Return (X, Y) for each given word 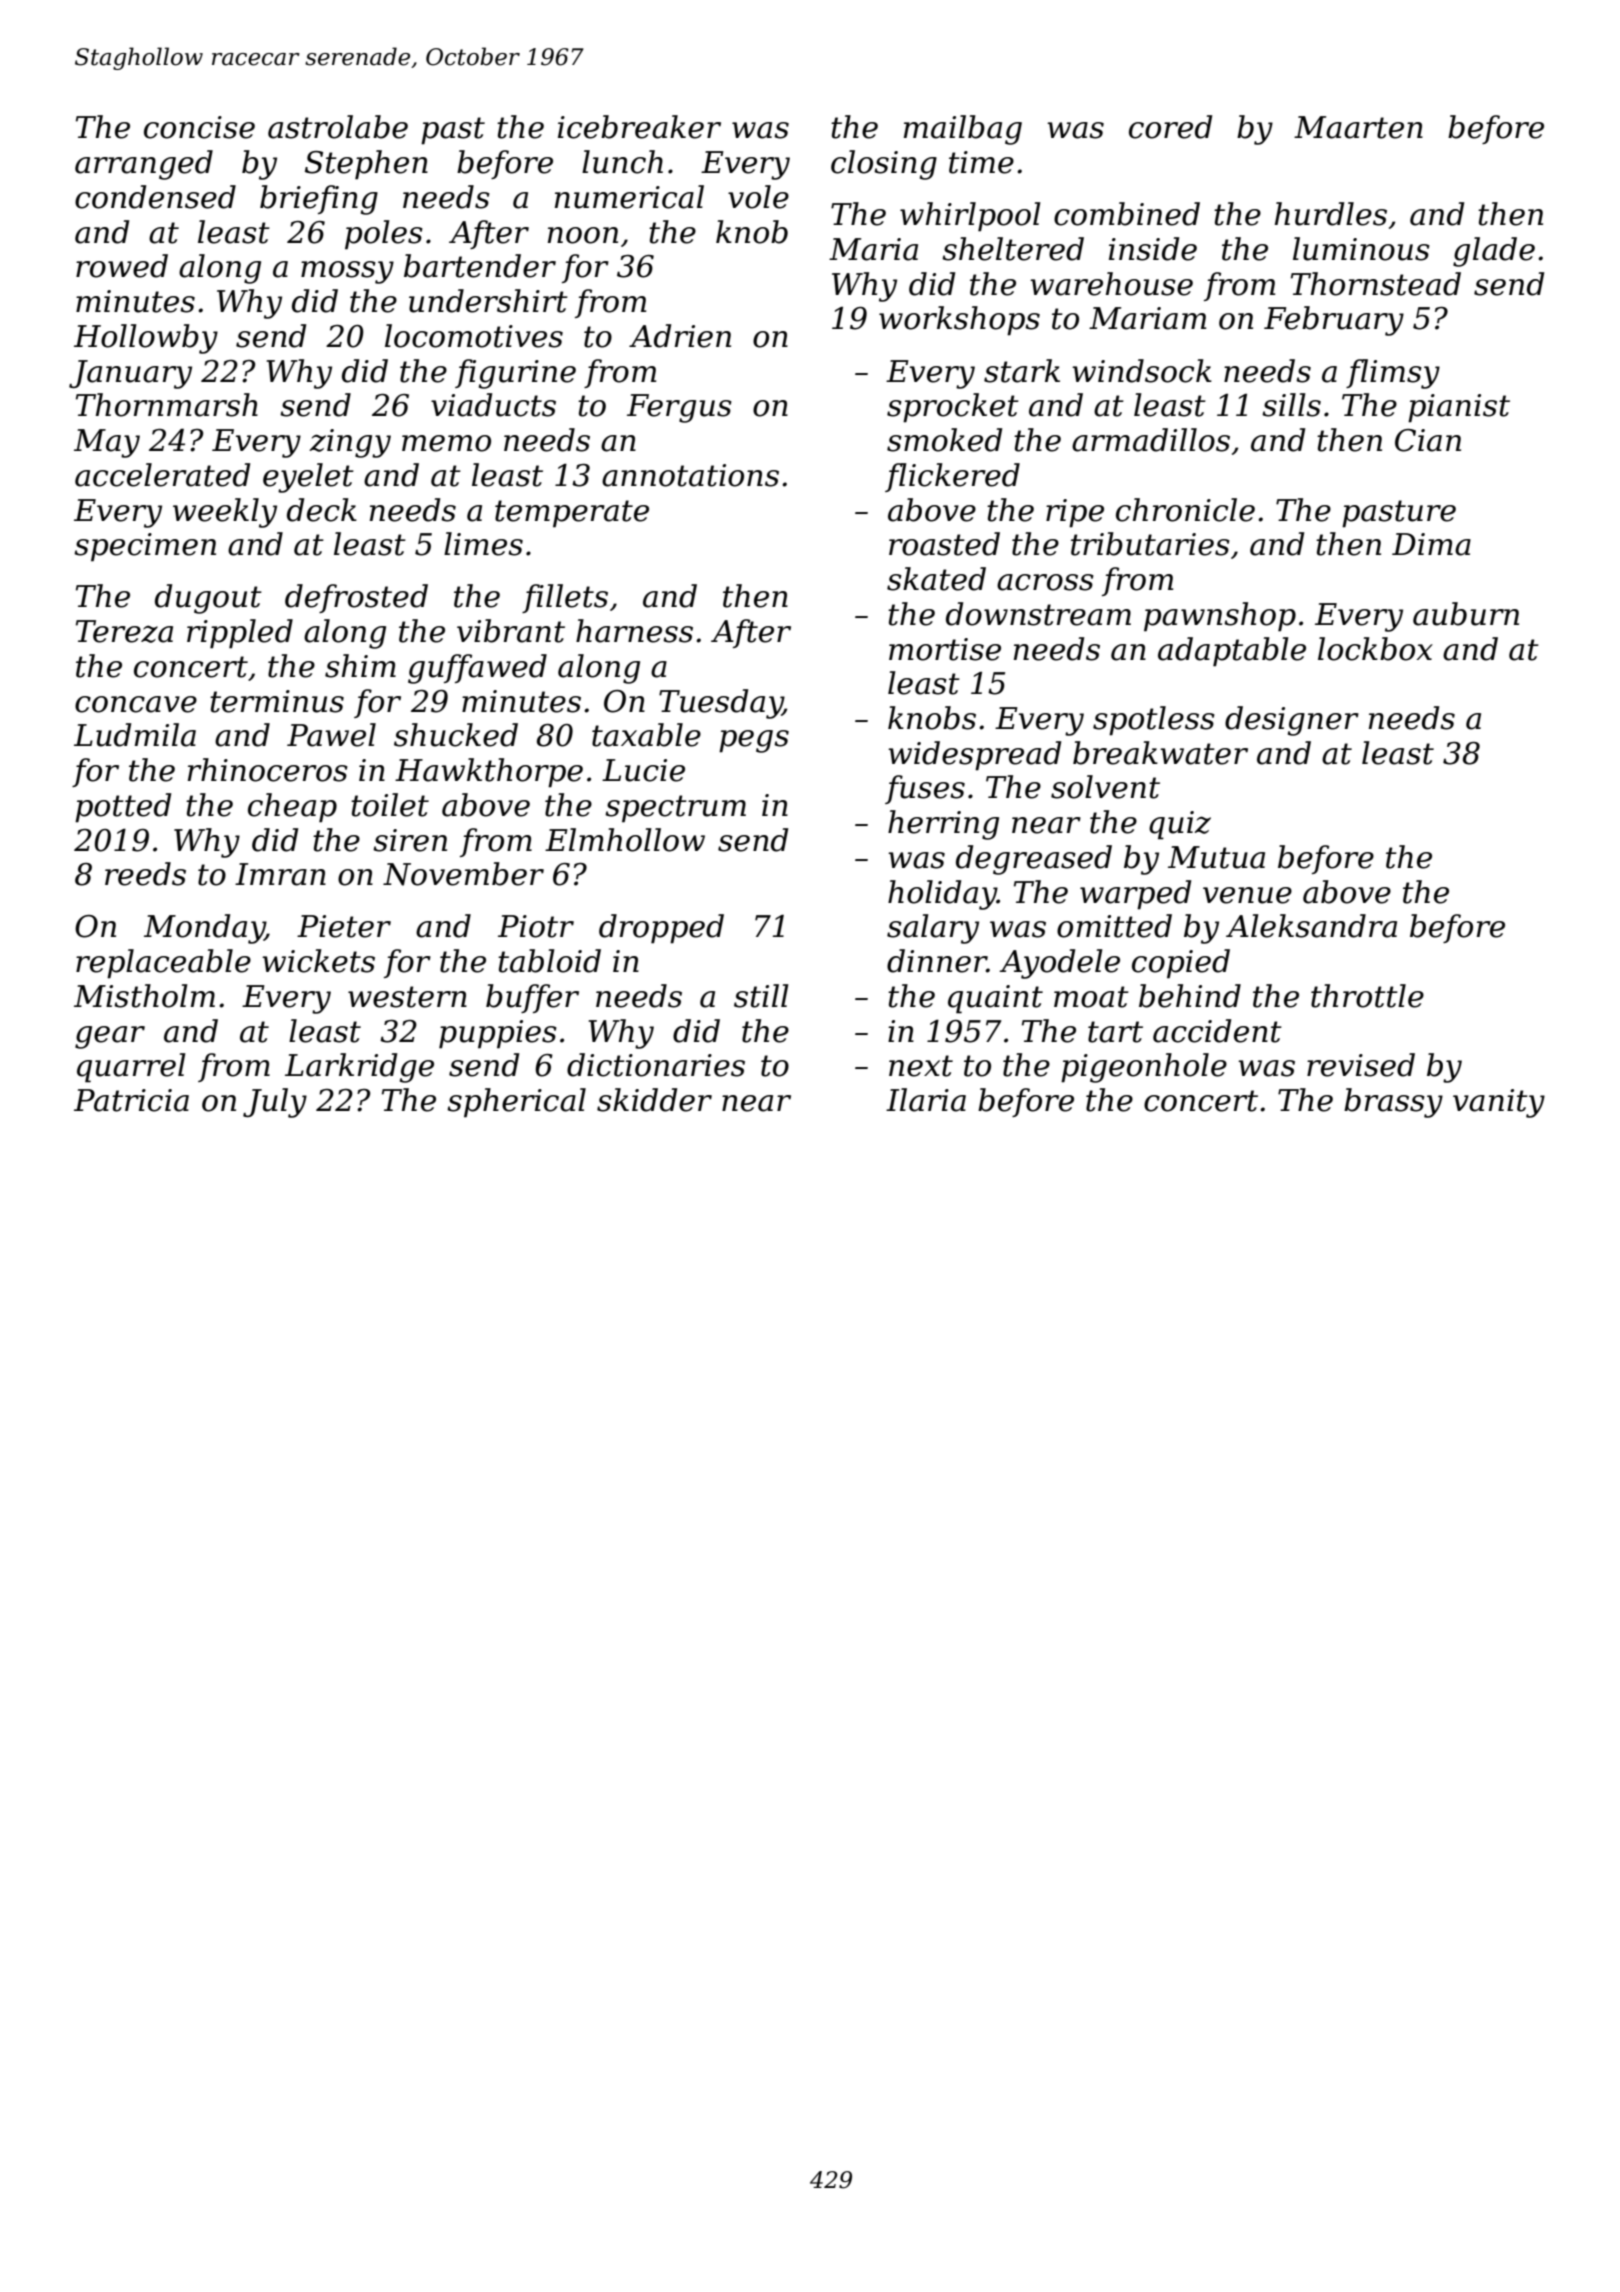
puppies (498, 1034)
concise (199, 127)
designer (1292, 721)
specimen (145, 547)
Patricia (131, 1100)
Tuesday (721, 704)
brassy (1393, 1103)
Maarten (1358, 127)
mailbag (963, 130)
